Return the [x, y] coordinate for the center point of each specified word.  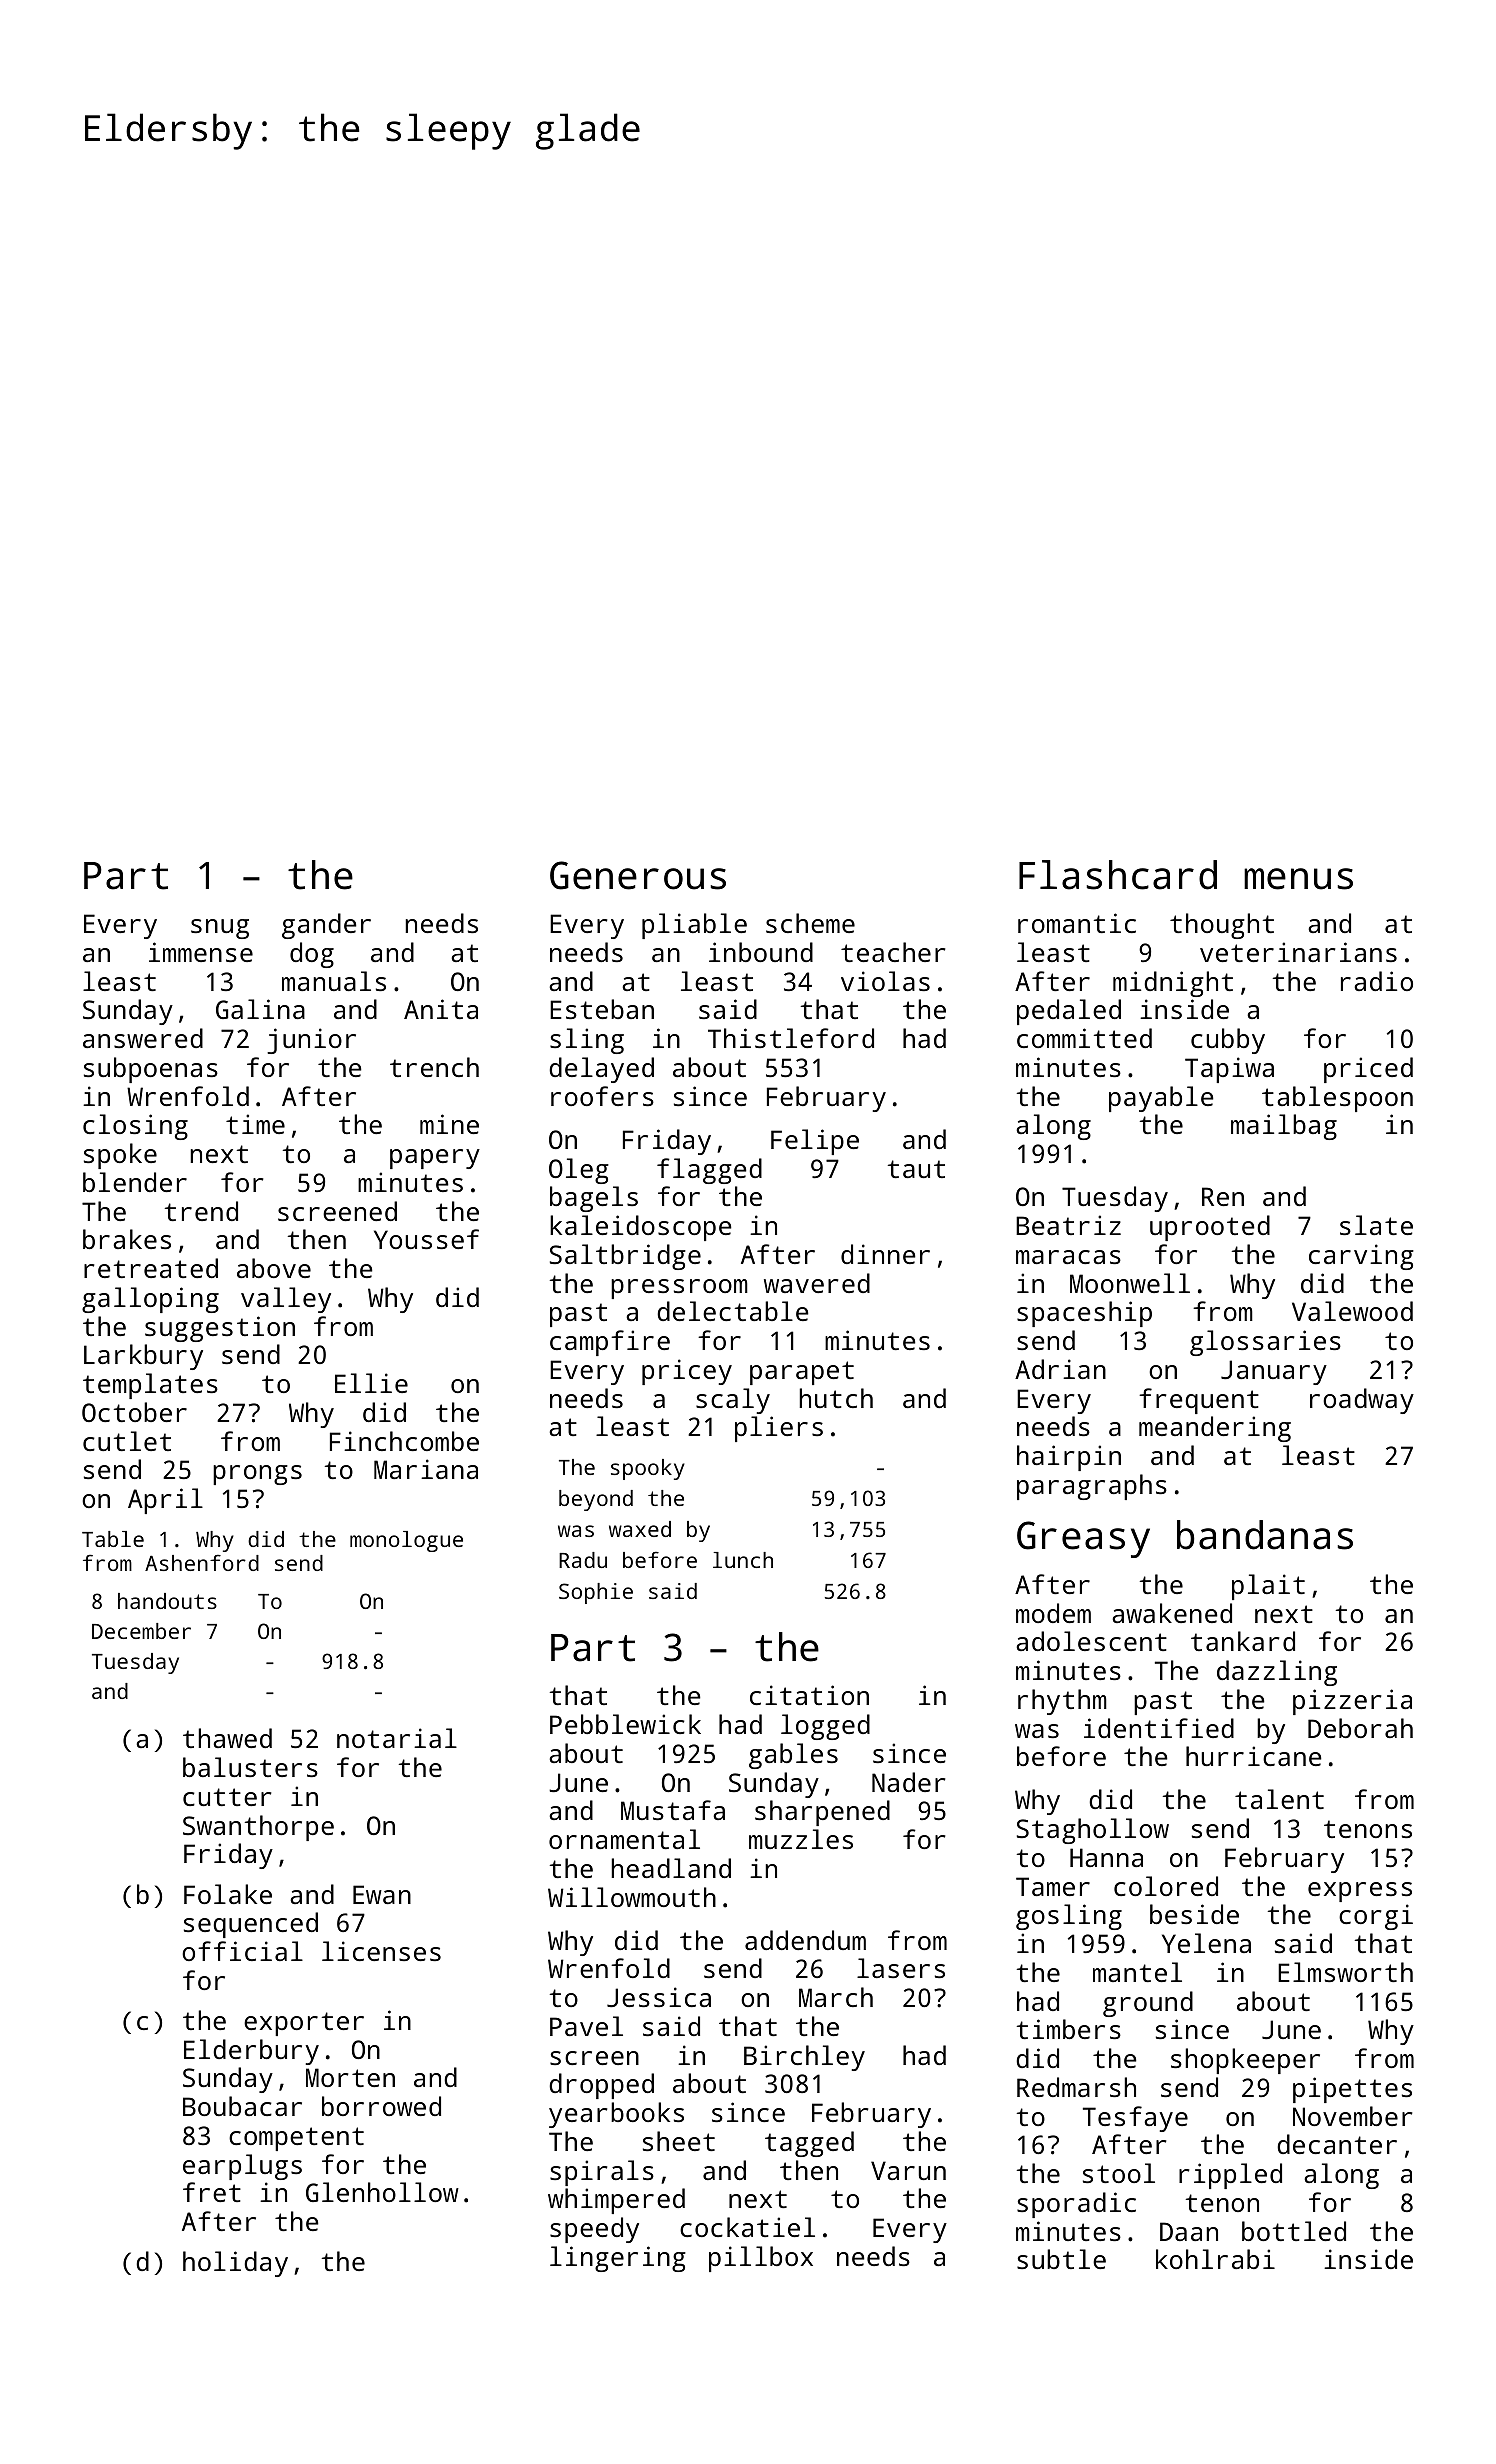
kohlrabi [1215, 2259]
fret [212, 2192]
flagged [709, 1171]
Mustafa [673, 1810]
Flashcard [1118, 875]
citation [809, 1695]
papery [435, 1159]
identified [1159, 1728]
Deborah [1360, 1728]
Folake [228, 1894]
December [141, 1631]
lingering [618, 2259]
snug [220, 929]
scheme [810, 923]
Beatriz [1068, 1225]
